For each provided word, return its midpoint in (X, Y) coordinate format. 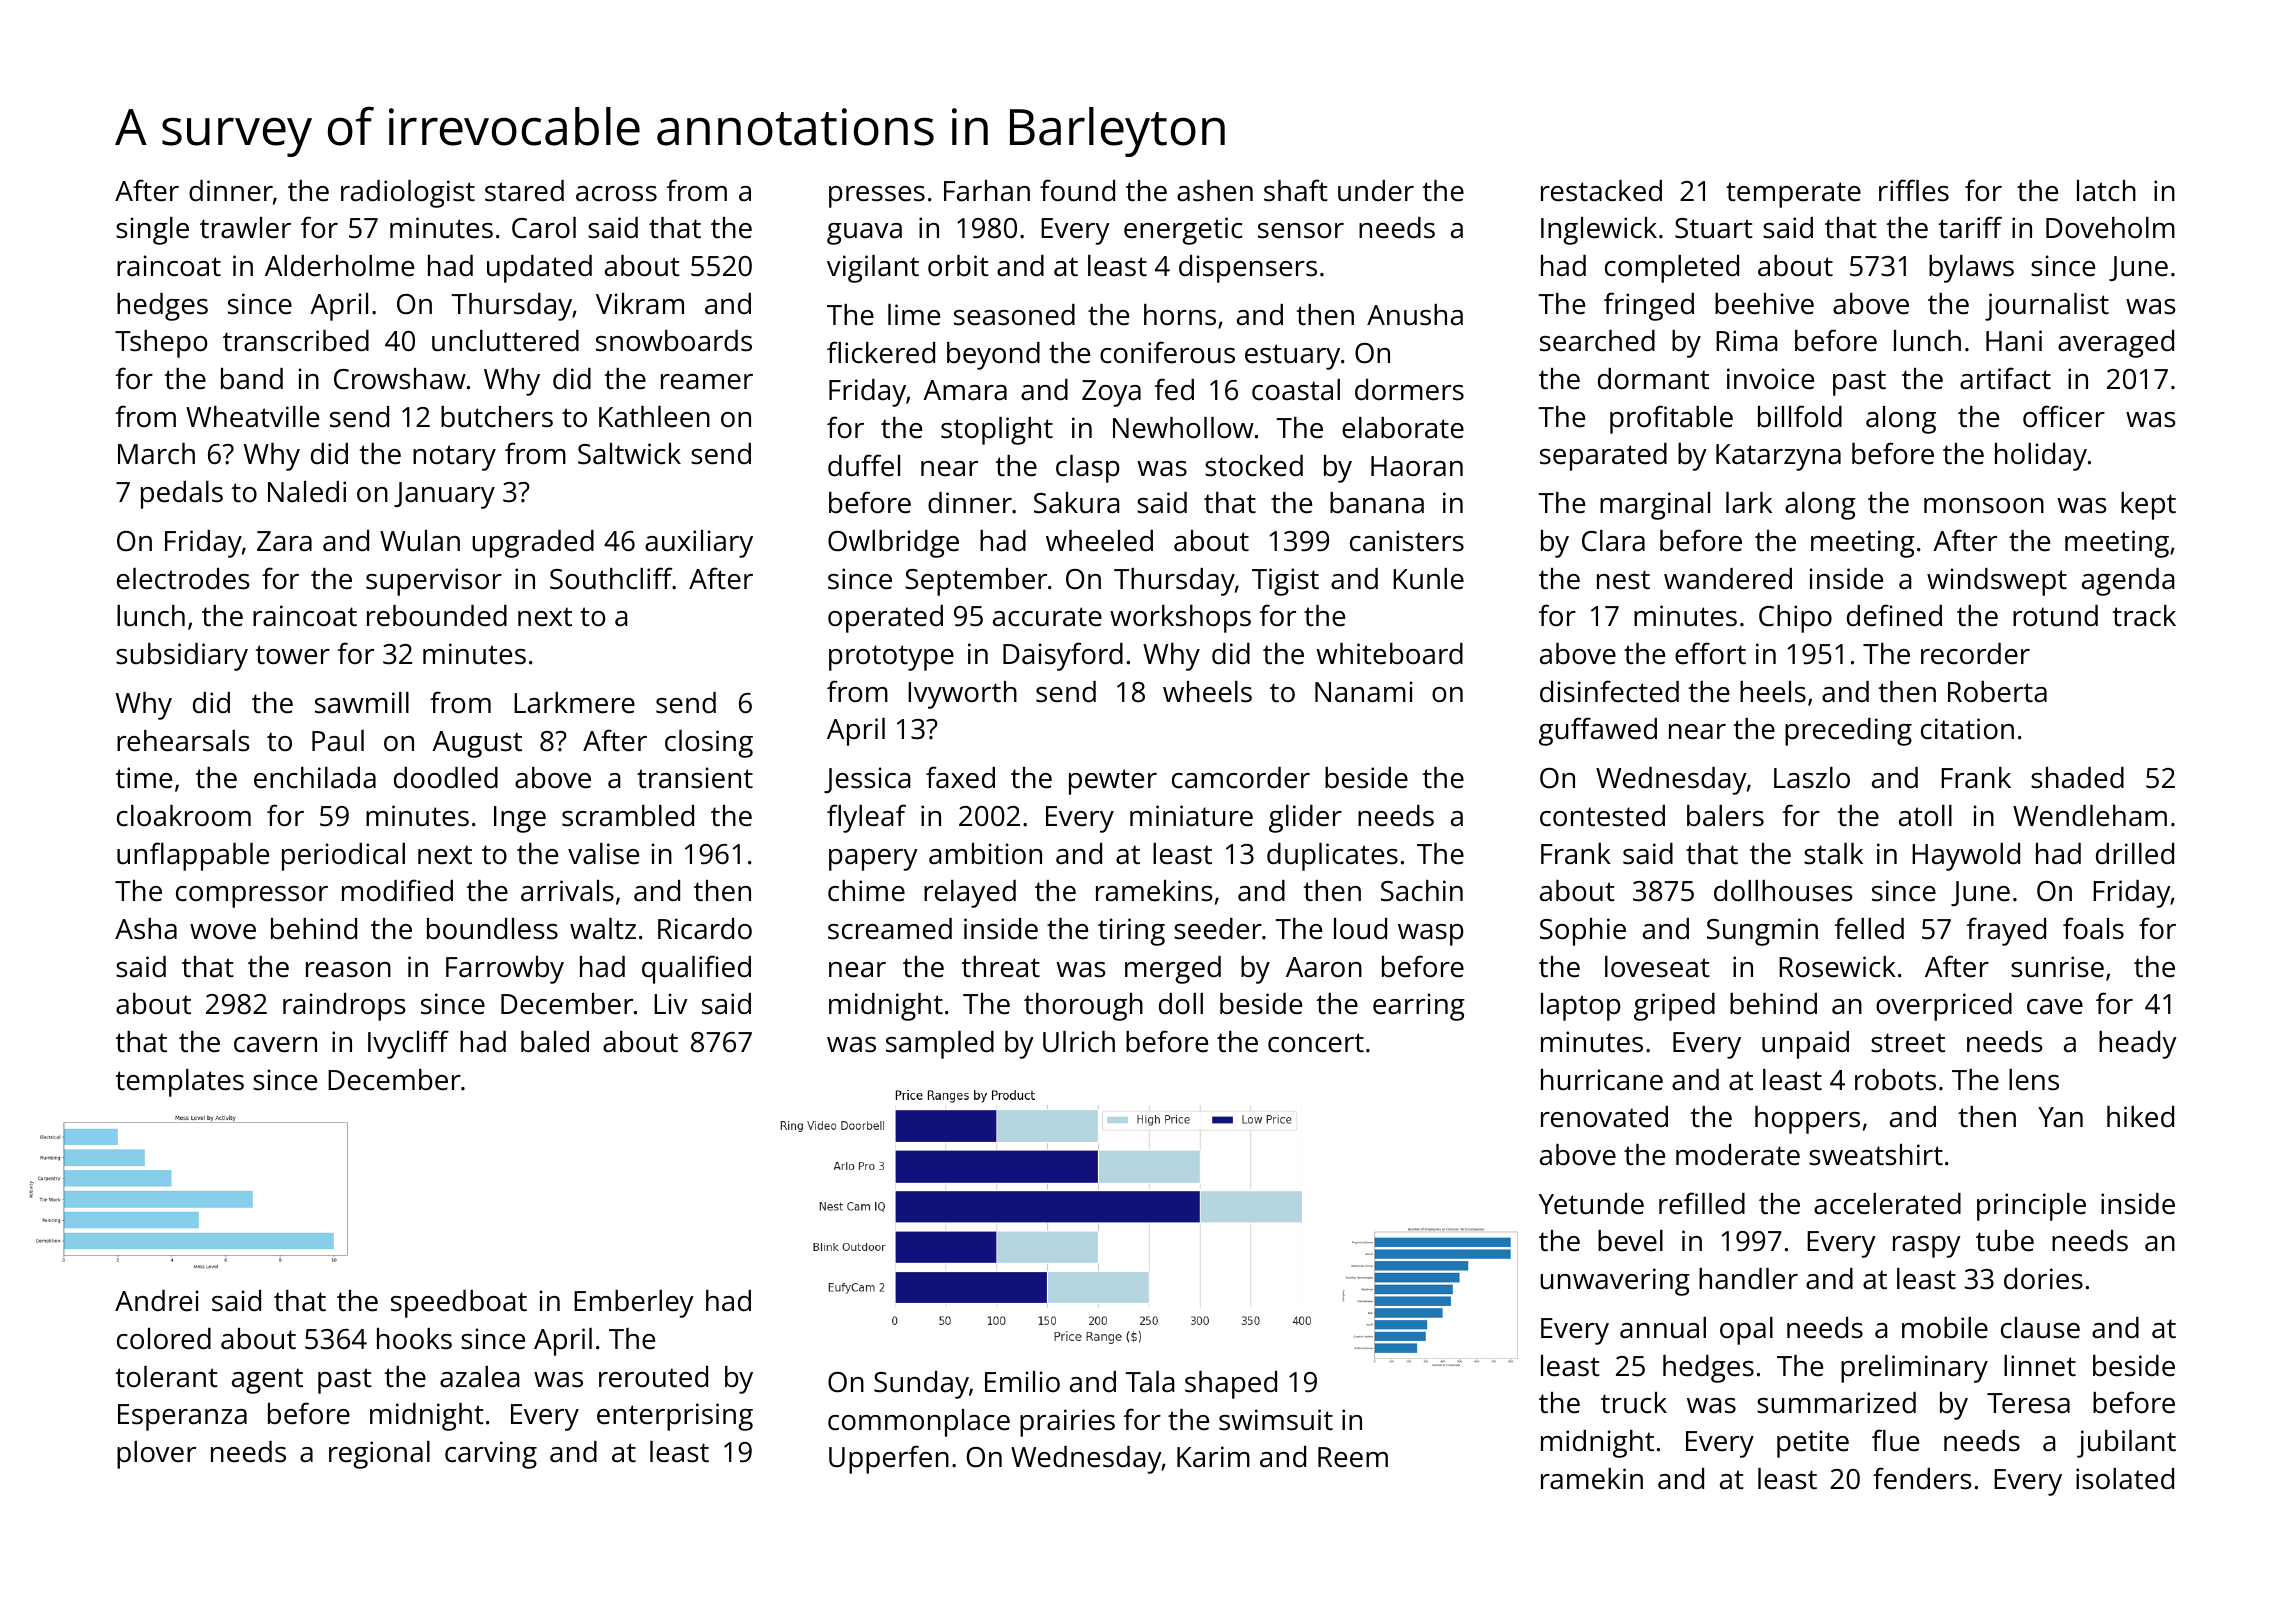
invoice (1770, 379)
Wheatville (252, 417)
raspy (1927, 1247)
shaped (1231, 1385)
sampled (940, 1045)
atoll (1925, 816)
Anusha (1415, 315)
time (143, 778)
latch (2106, 191)
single (152, 231)
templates (179, 1083)
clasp (1088, 469)
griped (1674, 1007)
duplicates (1332, 857)
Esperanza (182, 1417)
